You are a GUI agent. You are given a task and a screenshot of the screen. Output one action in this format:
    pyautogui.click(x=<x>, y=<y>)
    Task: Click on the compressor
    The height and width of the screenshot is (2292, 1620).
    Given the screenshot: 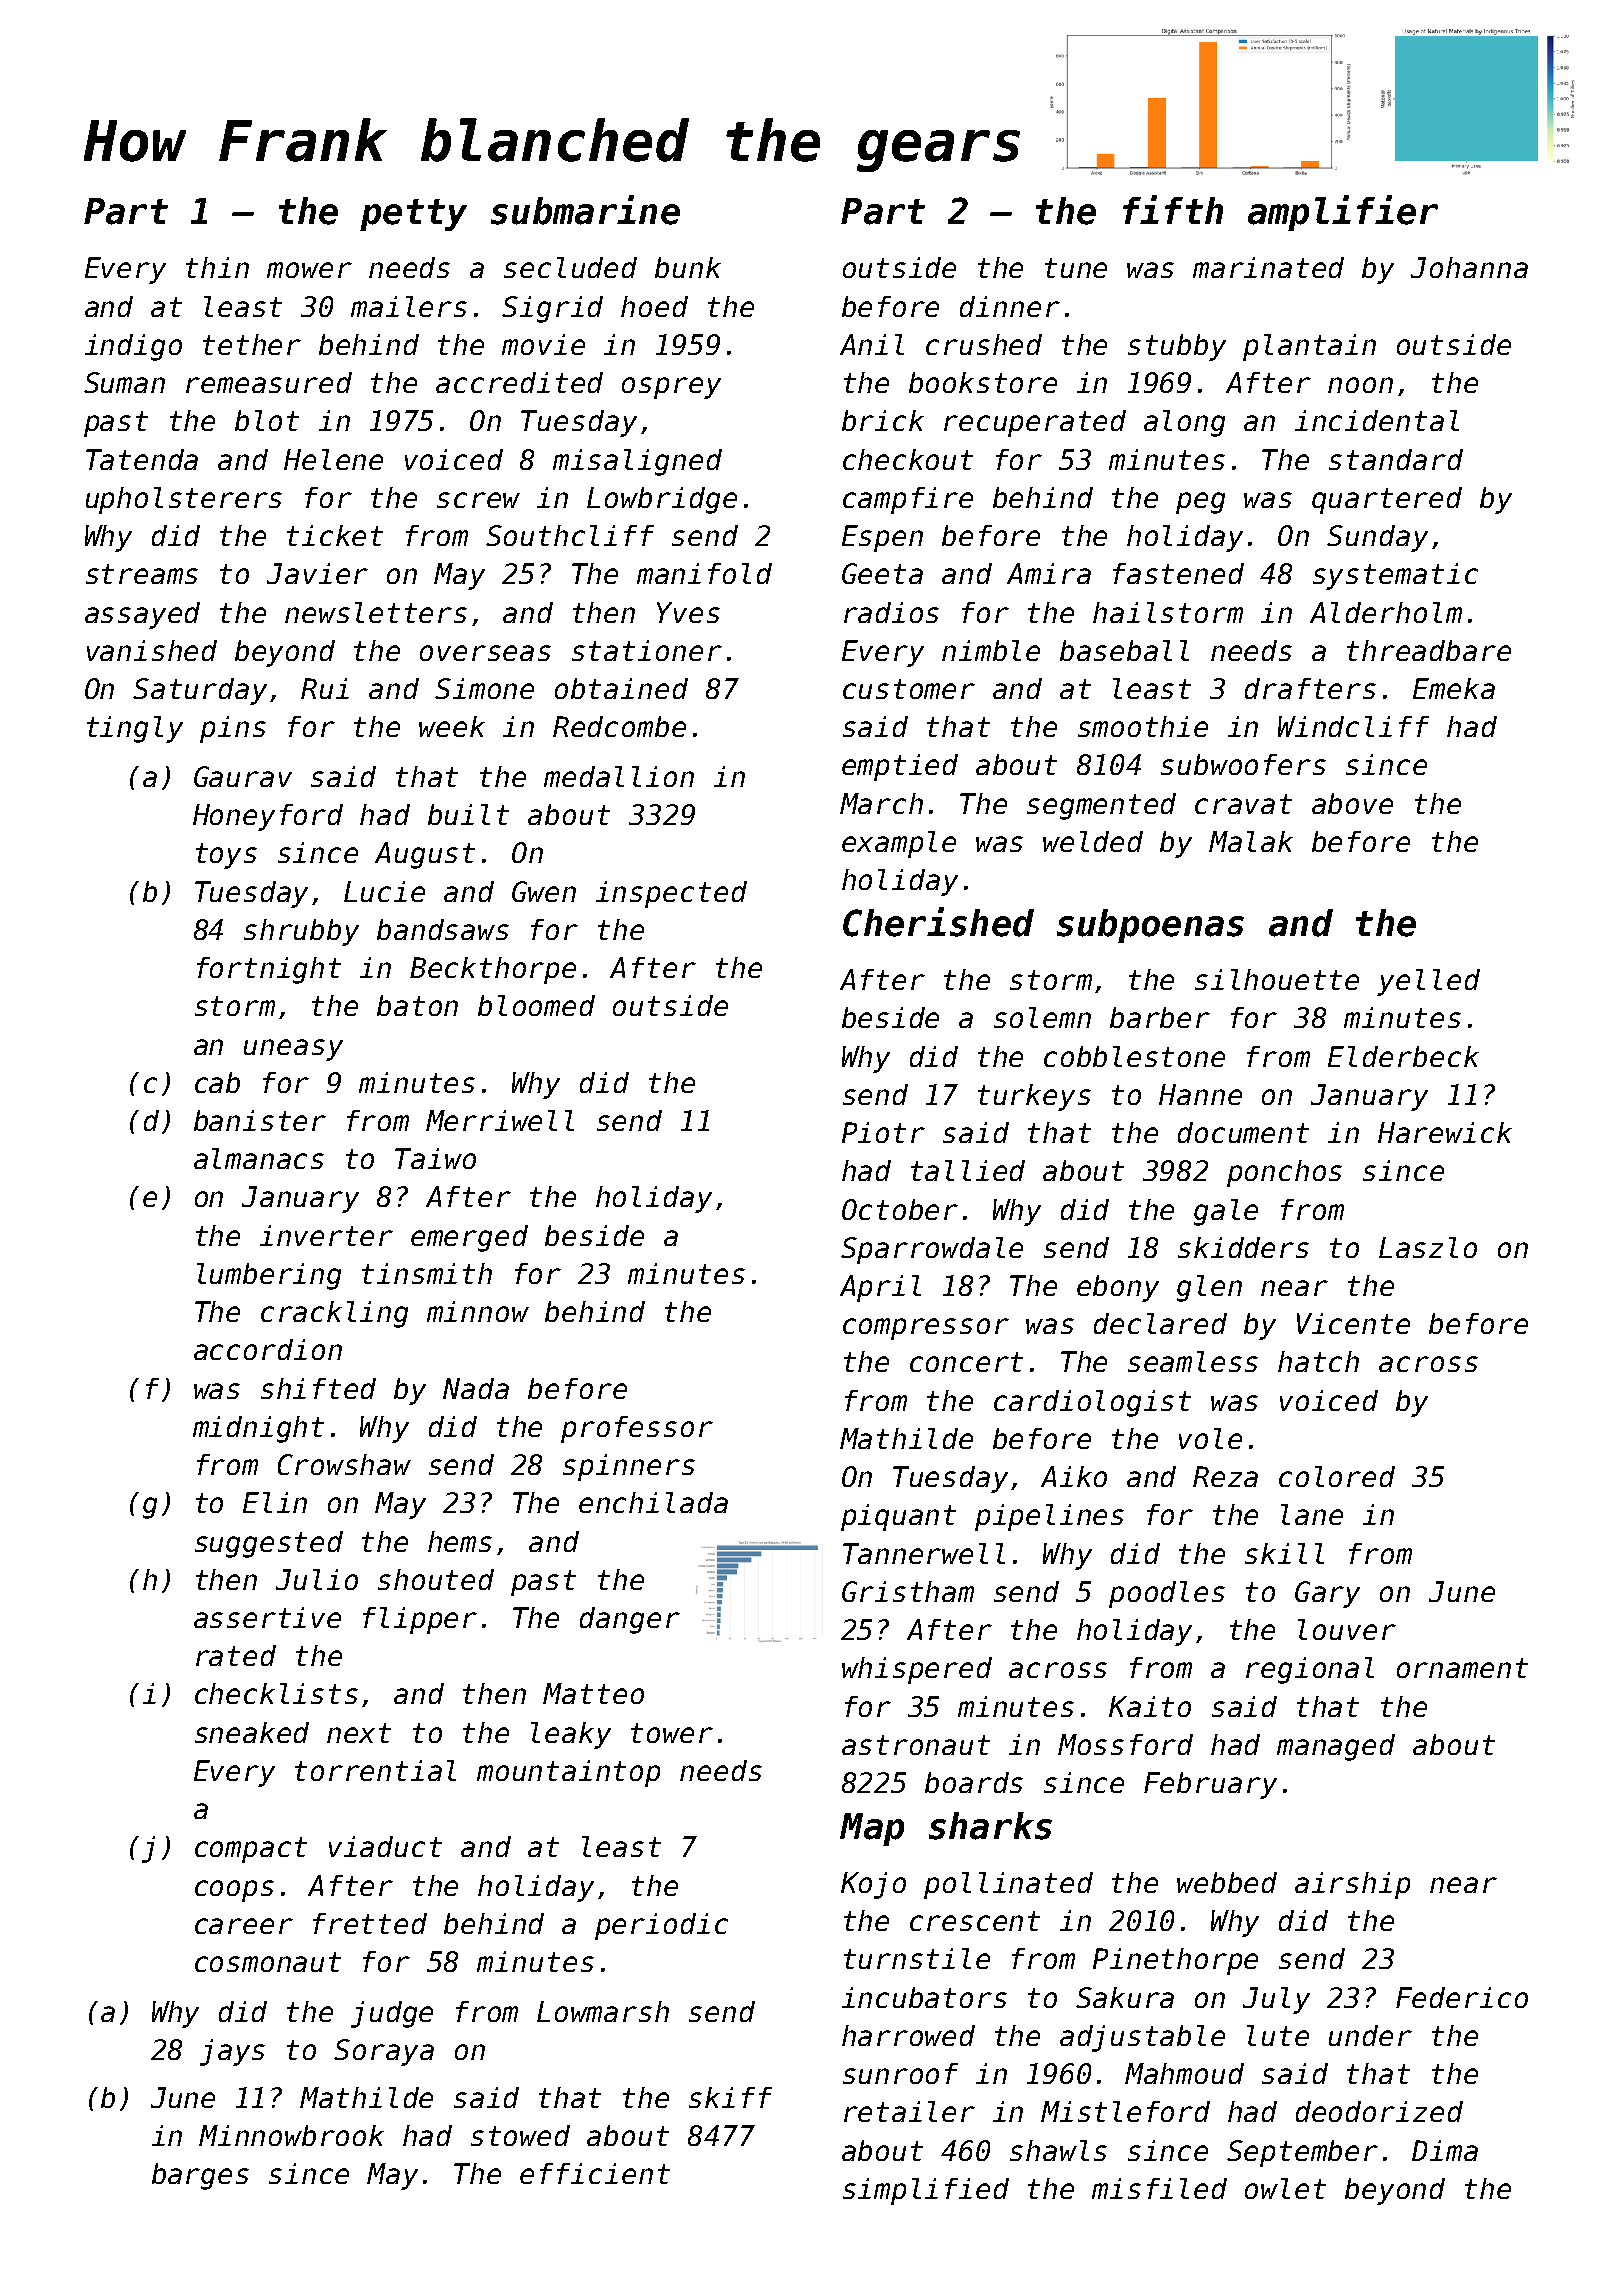 What is the action you would take?
    pyautogui.click(x=926, y=1329)
